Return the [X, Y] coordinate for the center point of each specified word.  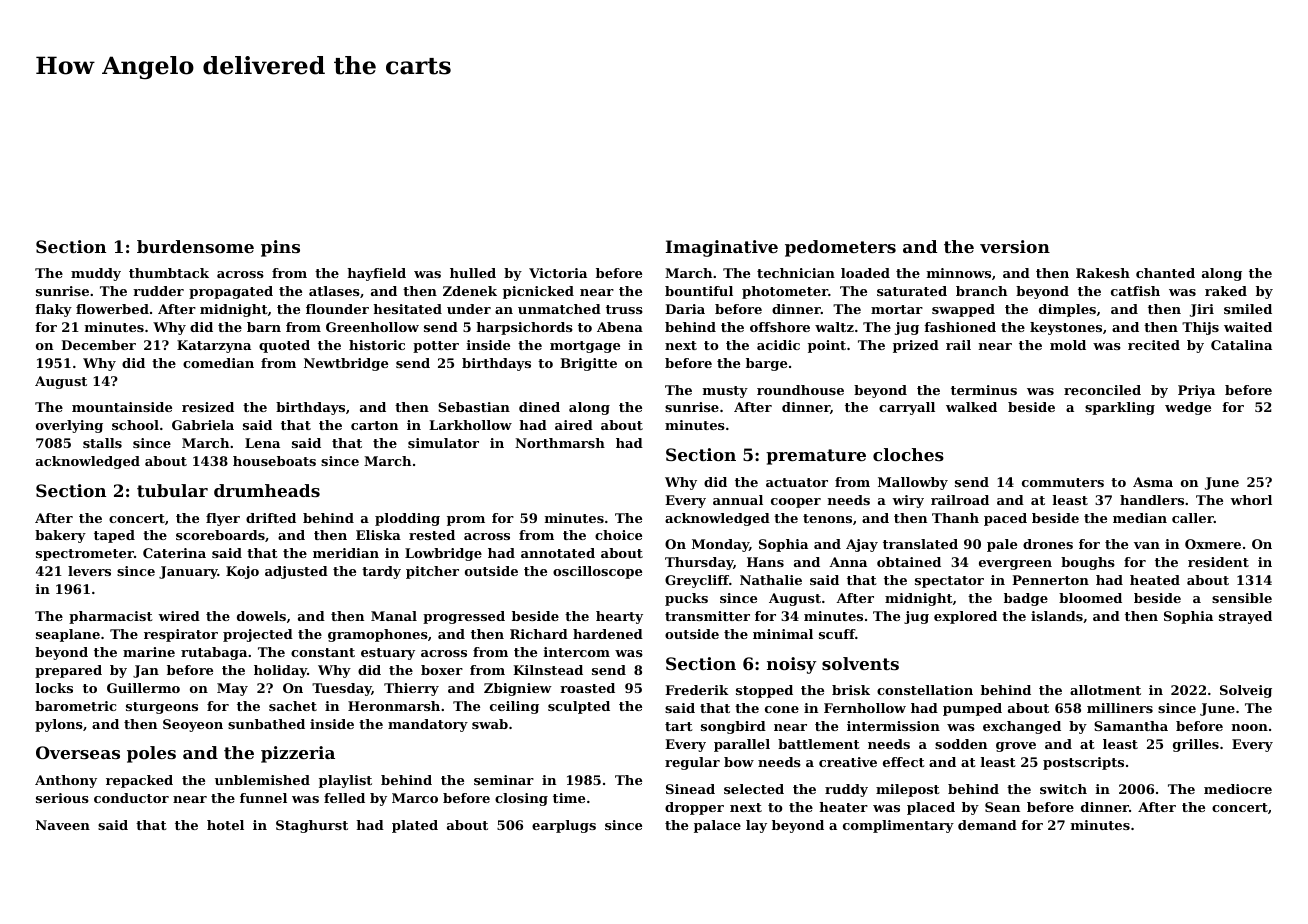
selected [754, 789]
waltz [834, 327]
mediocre [1238, 789]
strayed [1245, 617]
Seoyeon [193, 725]
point [827, 346]
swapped [963, 310]
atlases [334, 291]
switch [1063, 789]
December [98, 345]
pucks [686, 599]
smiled [1248, 309]
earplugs [564, 826]
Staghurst [312, 826]
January [188, 572]
